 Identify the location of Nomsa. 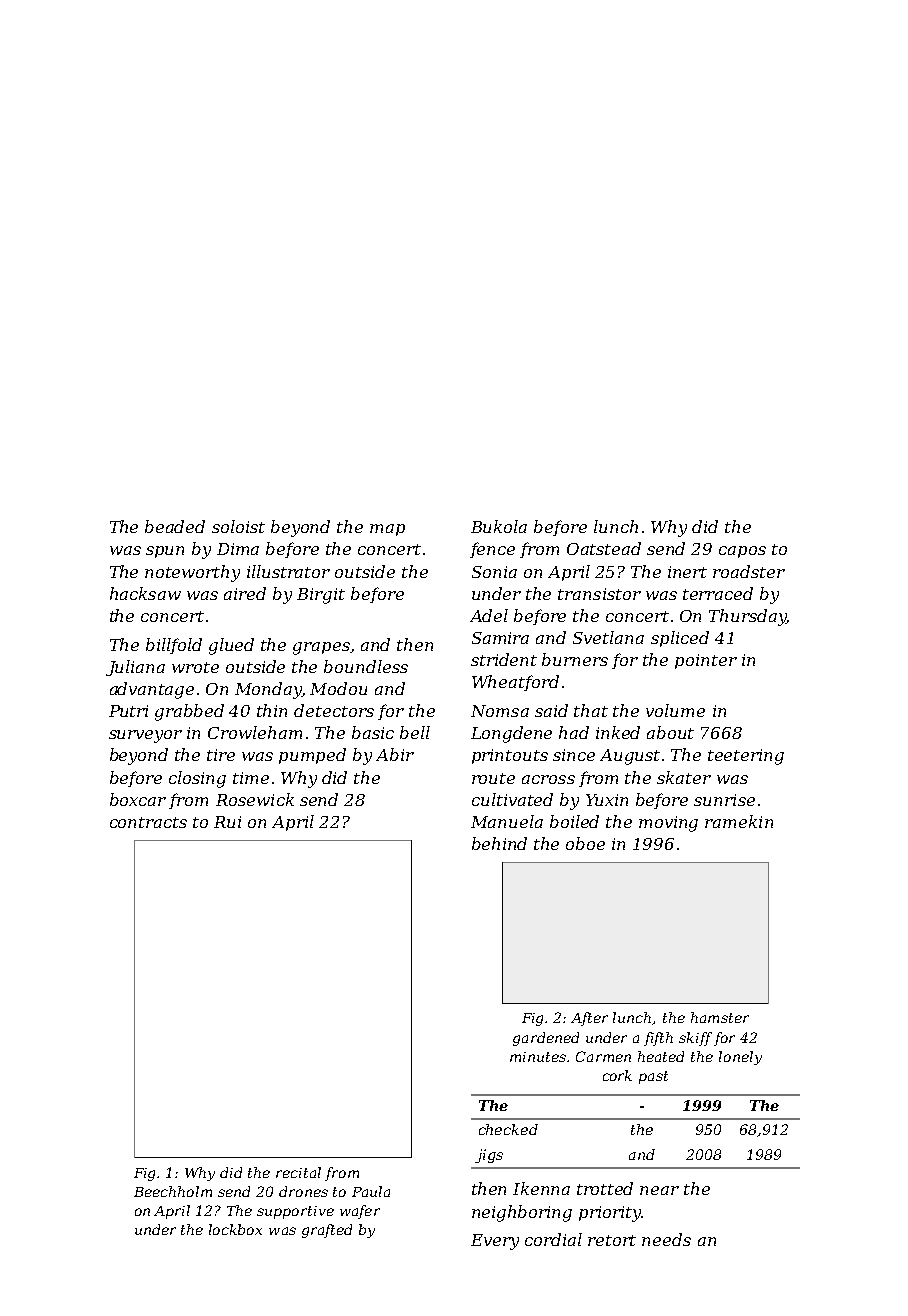
(500, 711).
